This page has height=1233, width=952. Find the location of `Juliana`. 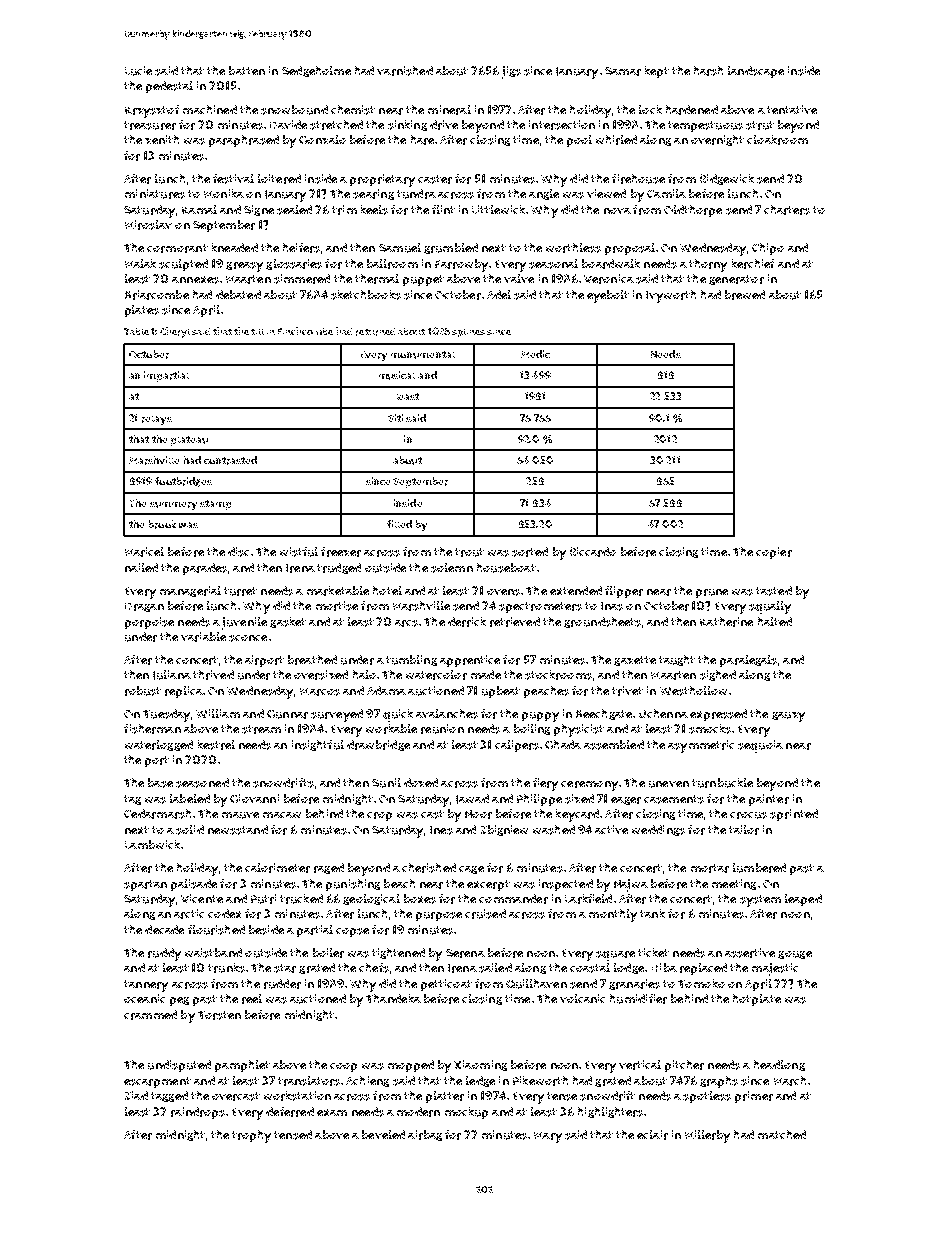

Juliana is located at coordinates (172, 675).
